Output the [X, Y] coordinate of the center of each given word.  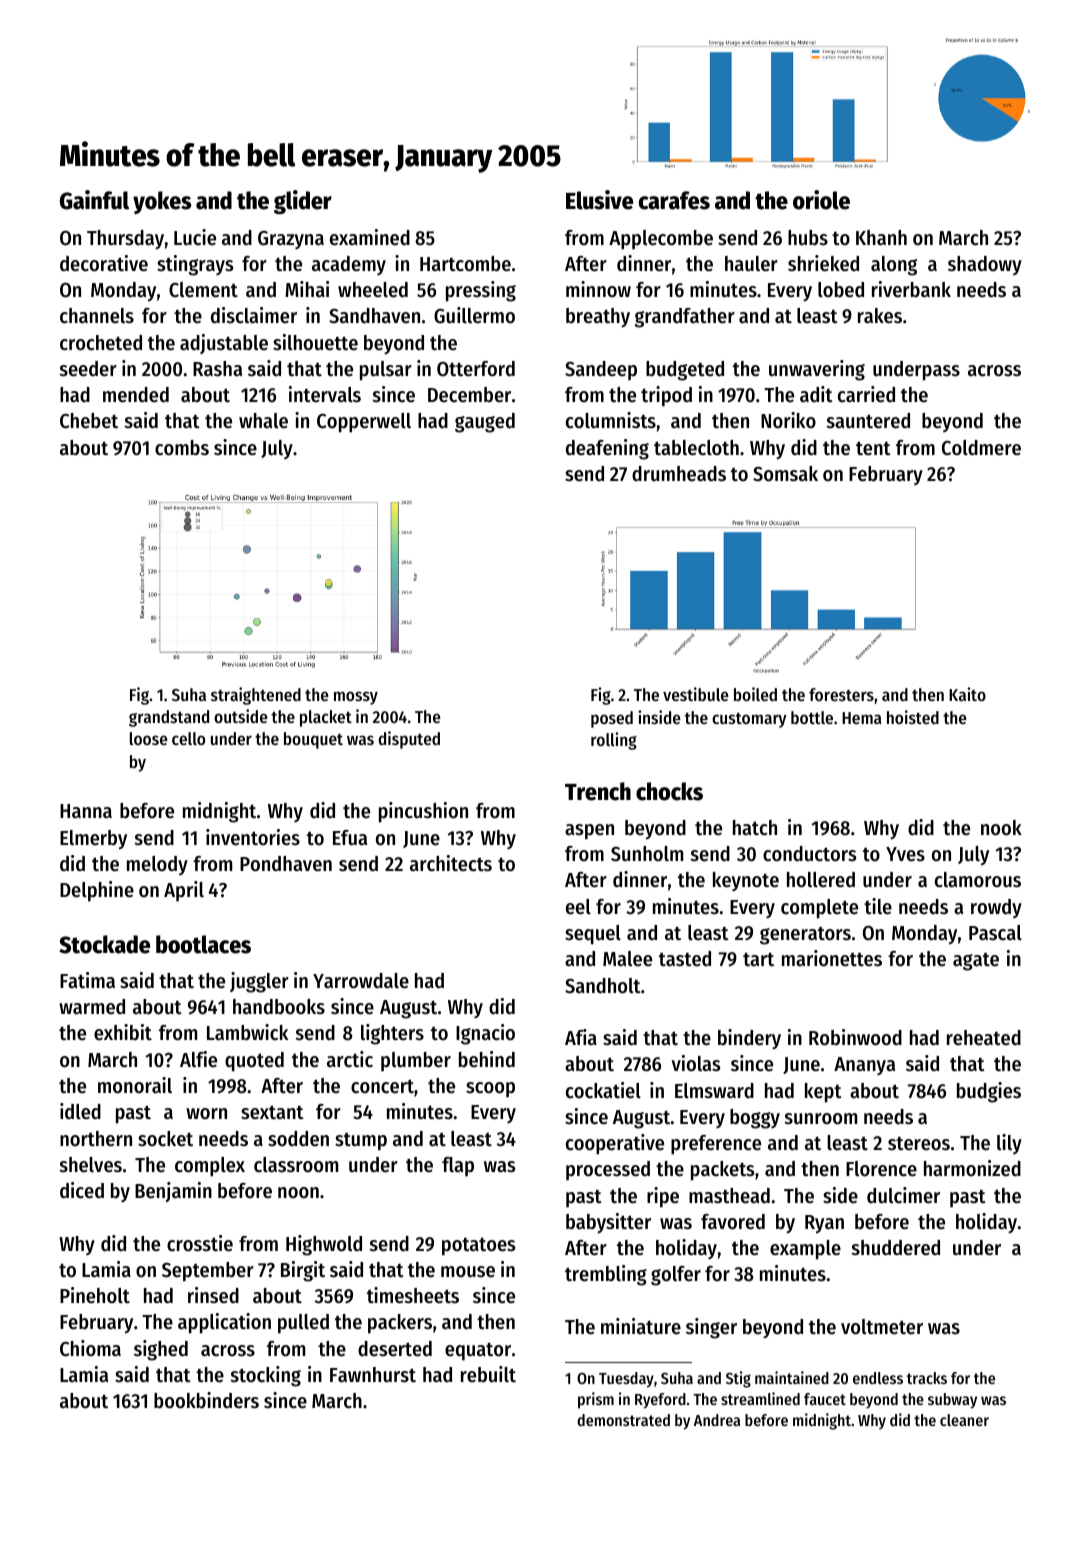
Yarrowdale [361, 981]
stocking [266, 1376]
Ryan [824, 1224]
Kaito [967, 694]
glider [303, 202]
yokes [162, 202]
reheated [984, 1038]
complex [210, 1167]
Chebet [89, 421]
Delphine [97, 891]
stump [361, 1142]
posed [612, 719]
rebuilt [488, 1374]
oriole [821, 200]
